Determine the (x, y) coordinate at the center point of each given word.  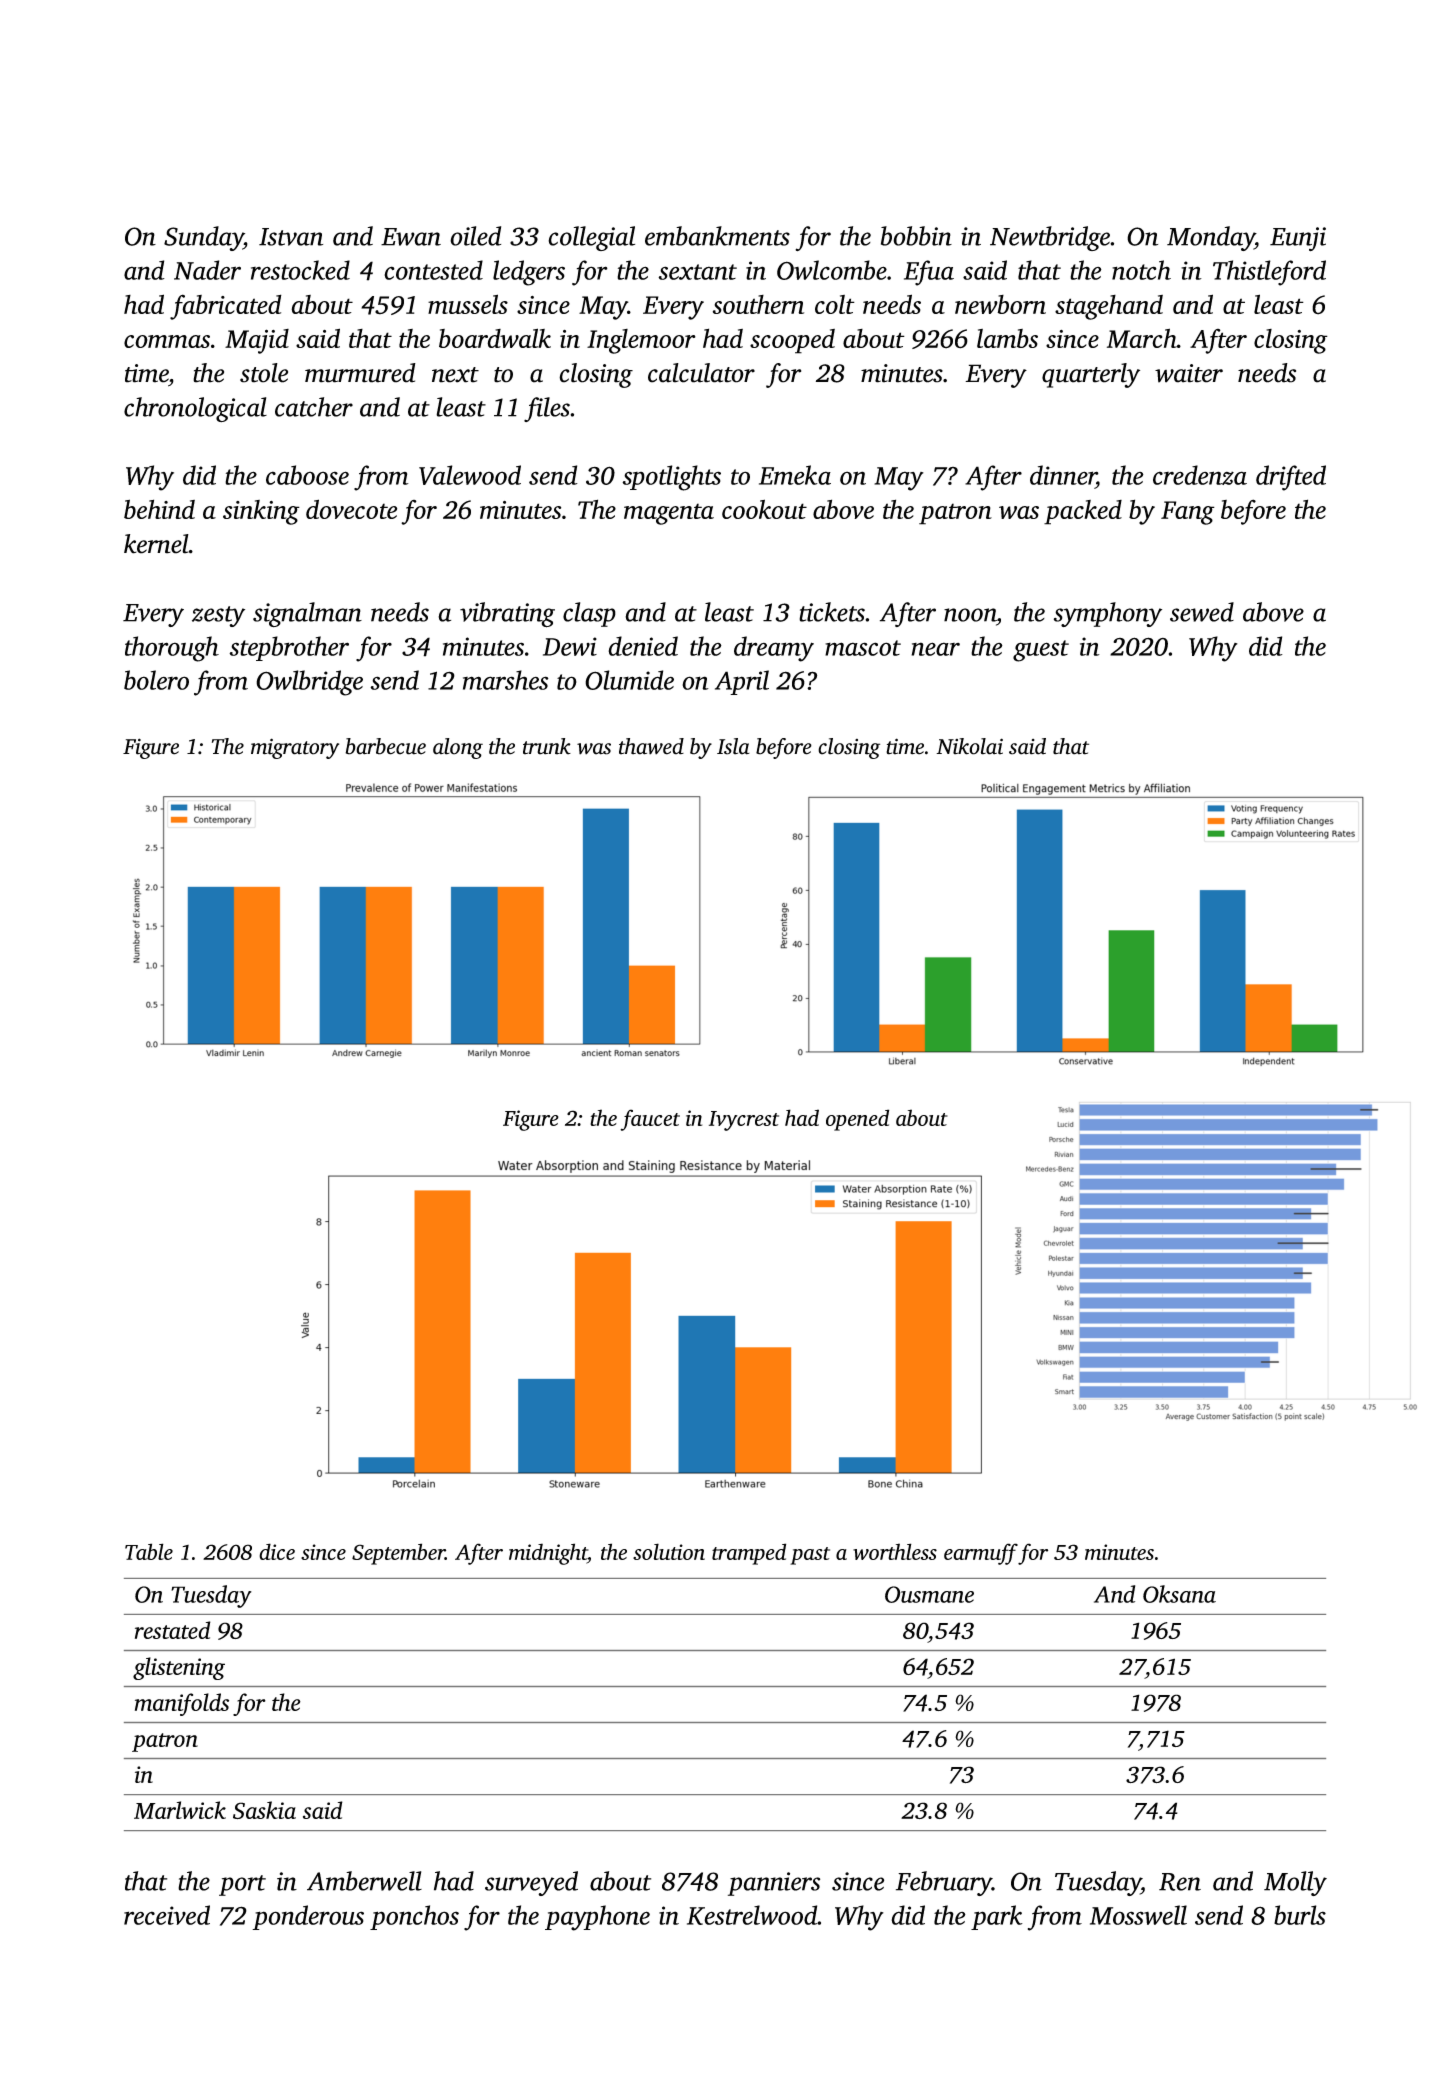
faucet (650, 1120)
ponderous (308, 1917)
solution (669, 1551)
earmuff (981, 1554)
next (455, 375)
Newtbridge (1050, 238)
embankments (717, 236)
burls (1300, 1915)
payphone (597, 1918)
